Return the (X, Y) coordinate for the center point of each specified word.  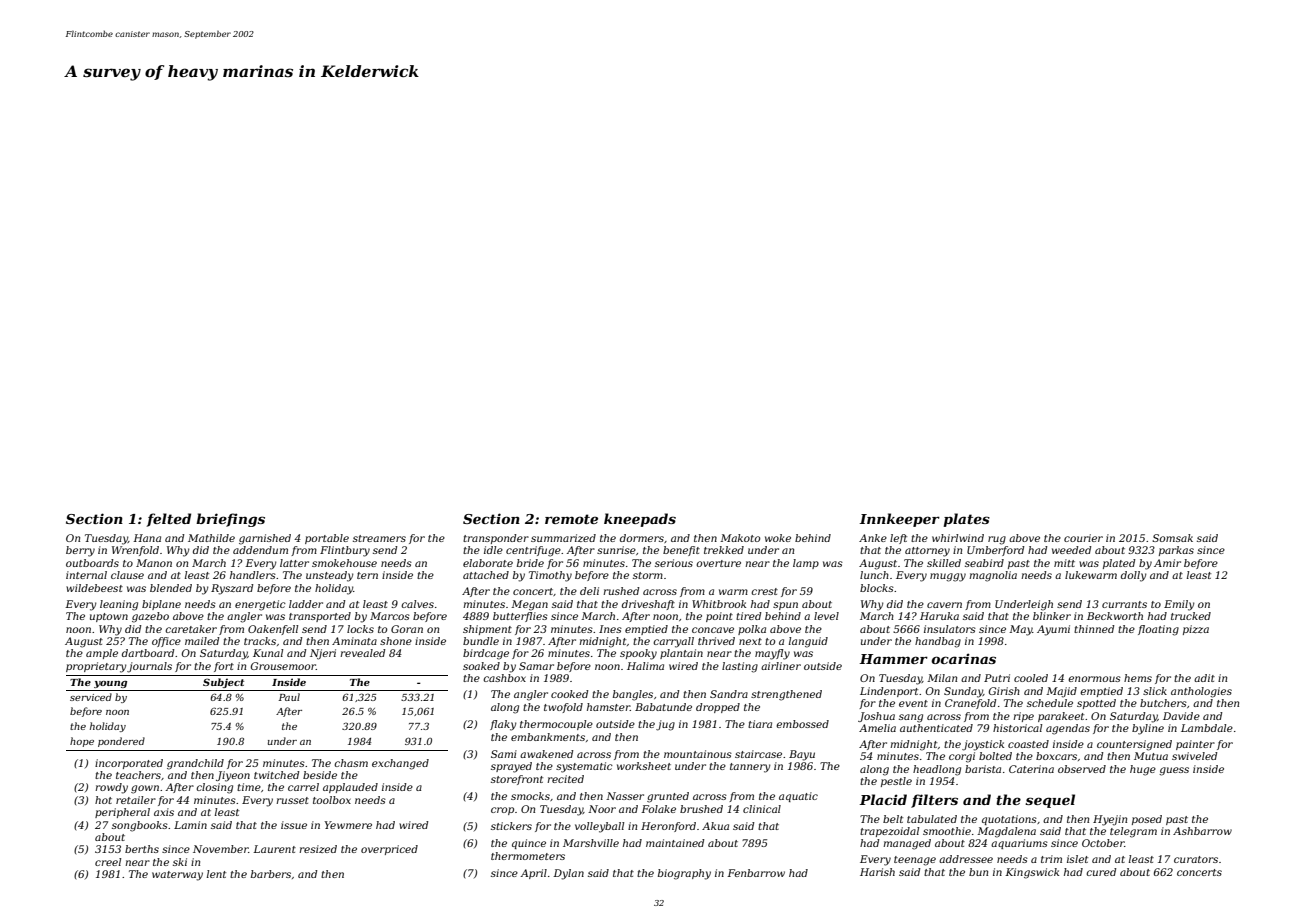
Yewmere (348, 825)
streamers (379, 538)
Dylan (568, 874)
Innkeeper (899, 520)
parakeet (1061, 717)
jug (665, 725)
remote (571, 519)
